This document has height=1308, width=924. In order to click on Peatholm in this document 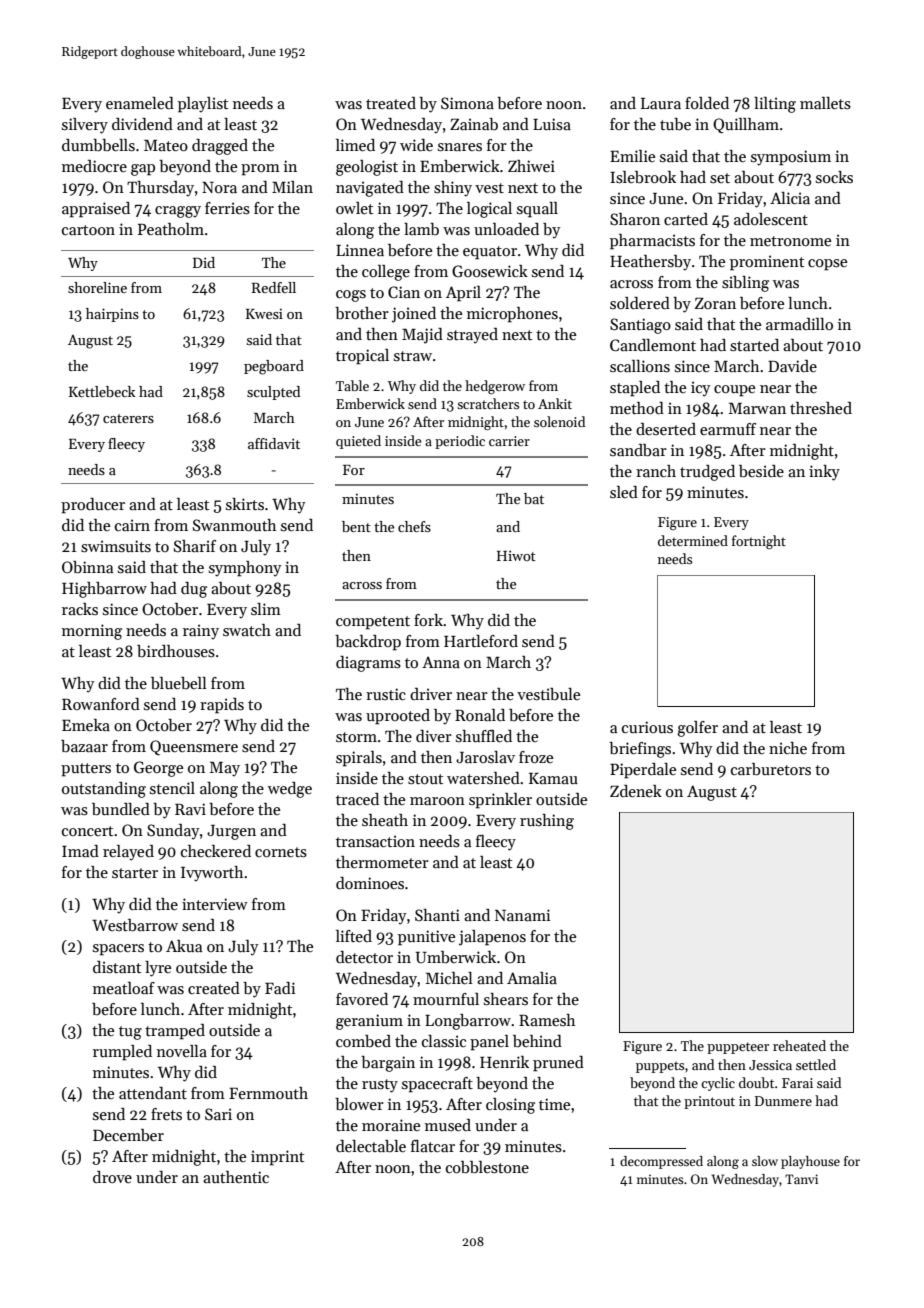, I will do `click(171, 229)`.
